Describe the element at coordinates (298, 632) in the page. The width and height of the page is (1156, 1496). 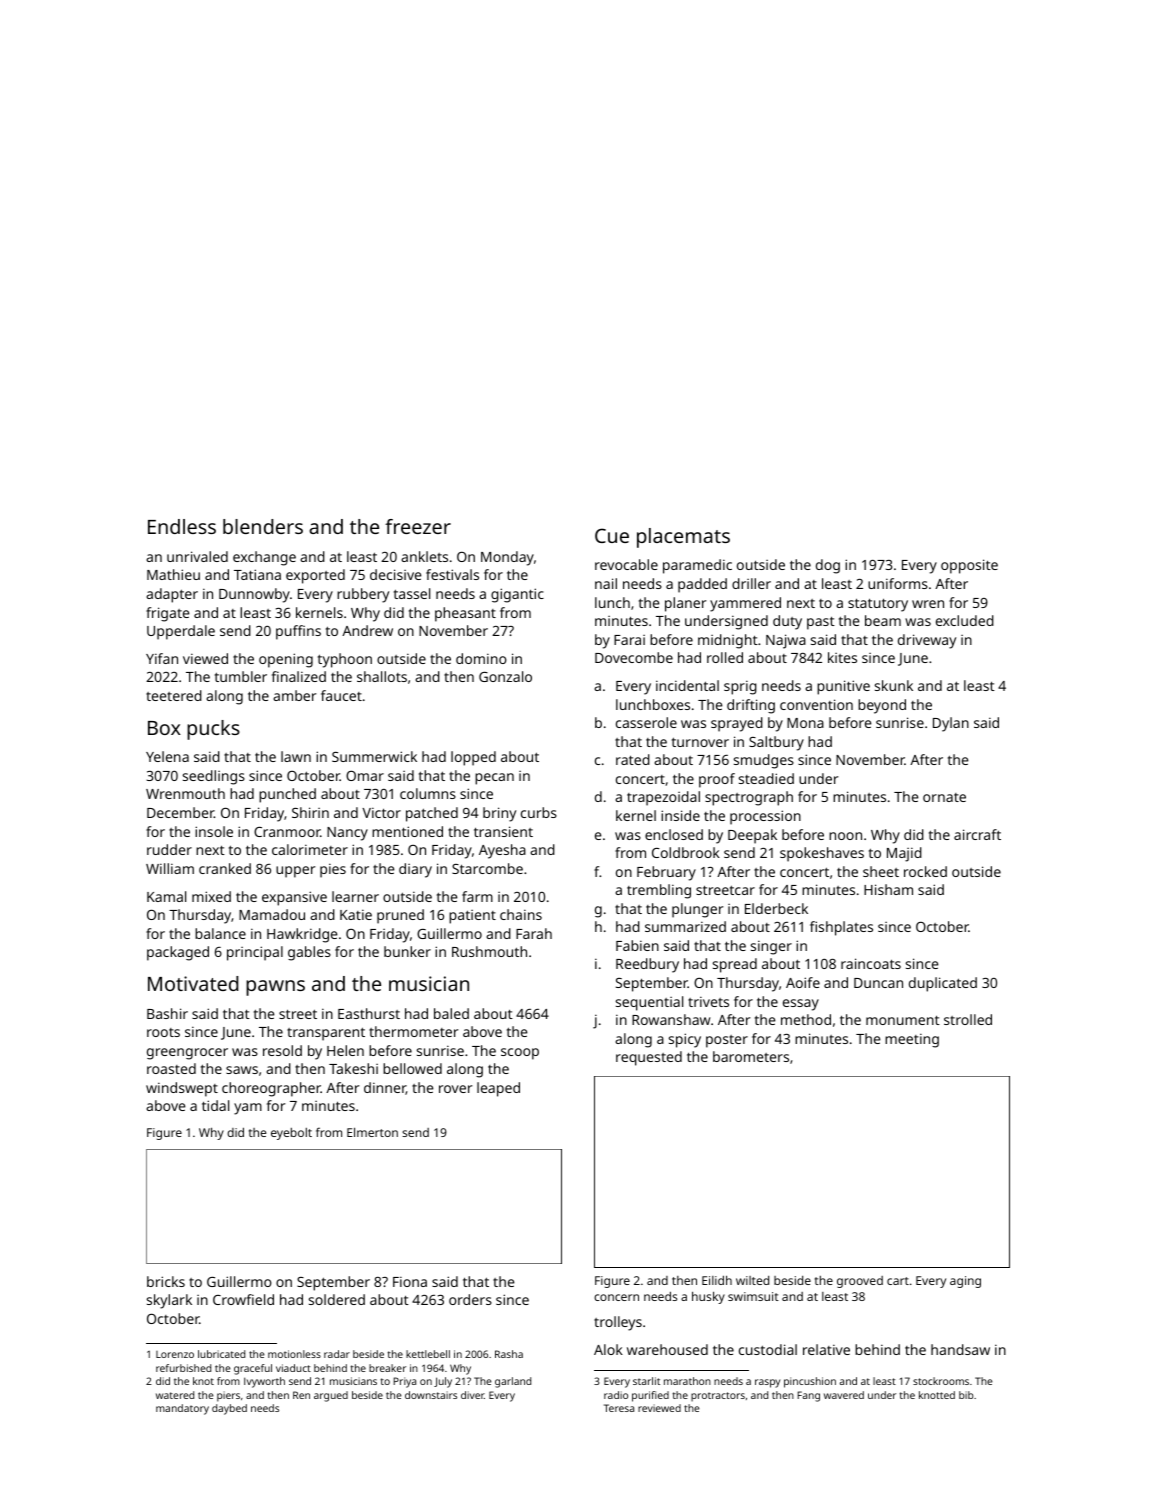
I see `puffins` at that location.
